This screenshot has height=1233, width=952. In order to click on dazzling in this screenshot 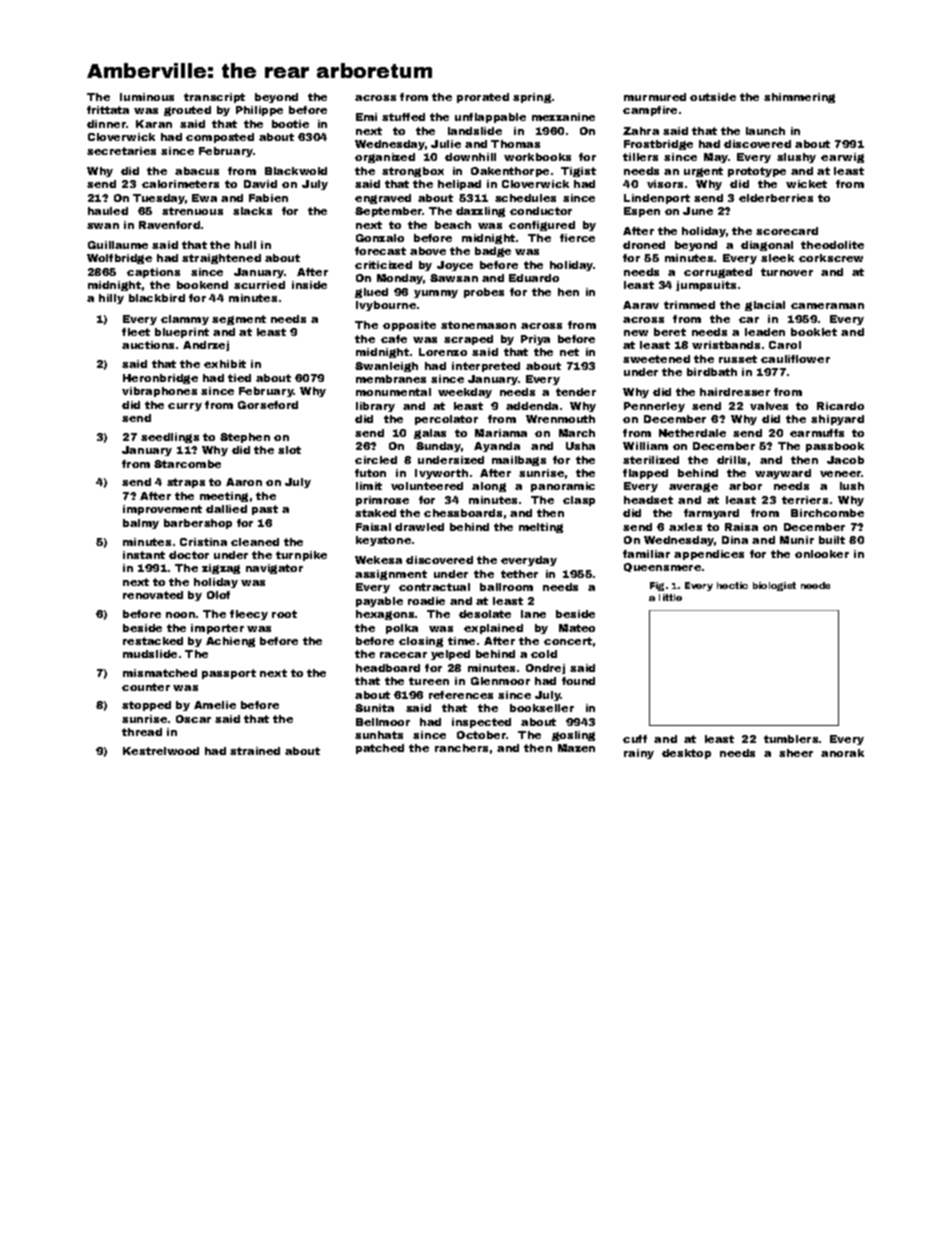, I will do `click(480, 212)`.
